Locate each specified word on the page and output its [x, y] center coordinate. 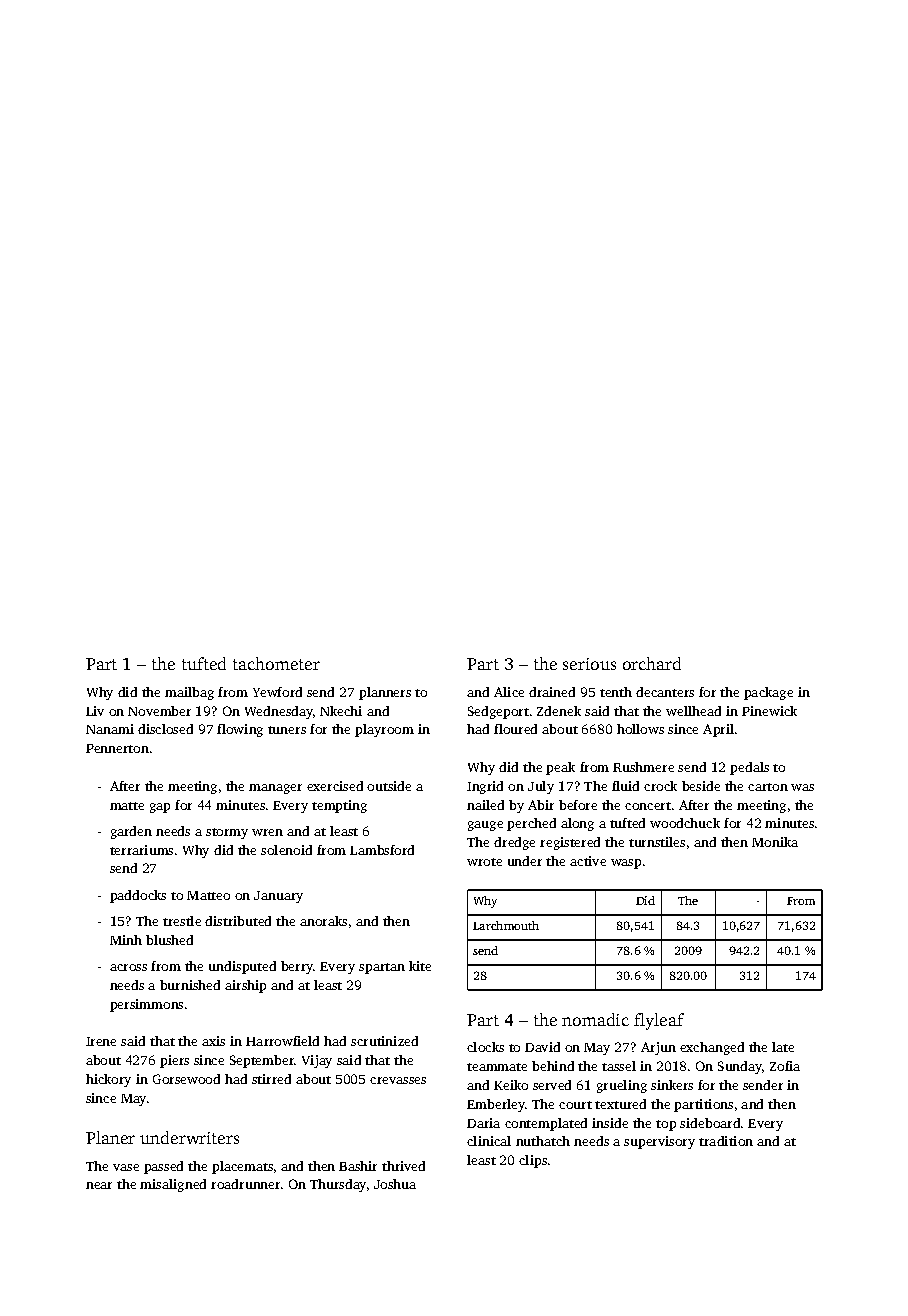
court [575, 1105]
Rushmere [643, 767]
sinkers [672, 1085]
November [159, 711]
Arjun [658, 1048]
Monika [775, 842]
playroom [384, 730]
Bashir [358, 1166]
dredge [514, 843]
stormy [227, 833]
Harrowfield [282, 1041]
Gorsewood [186, 1079]
